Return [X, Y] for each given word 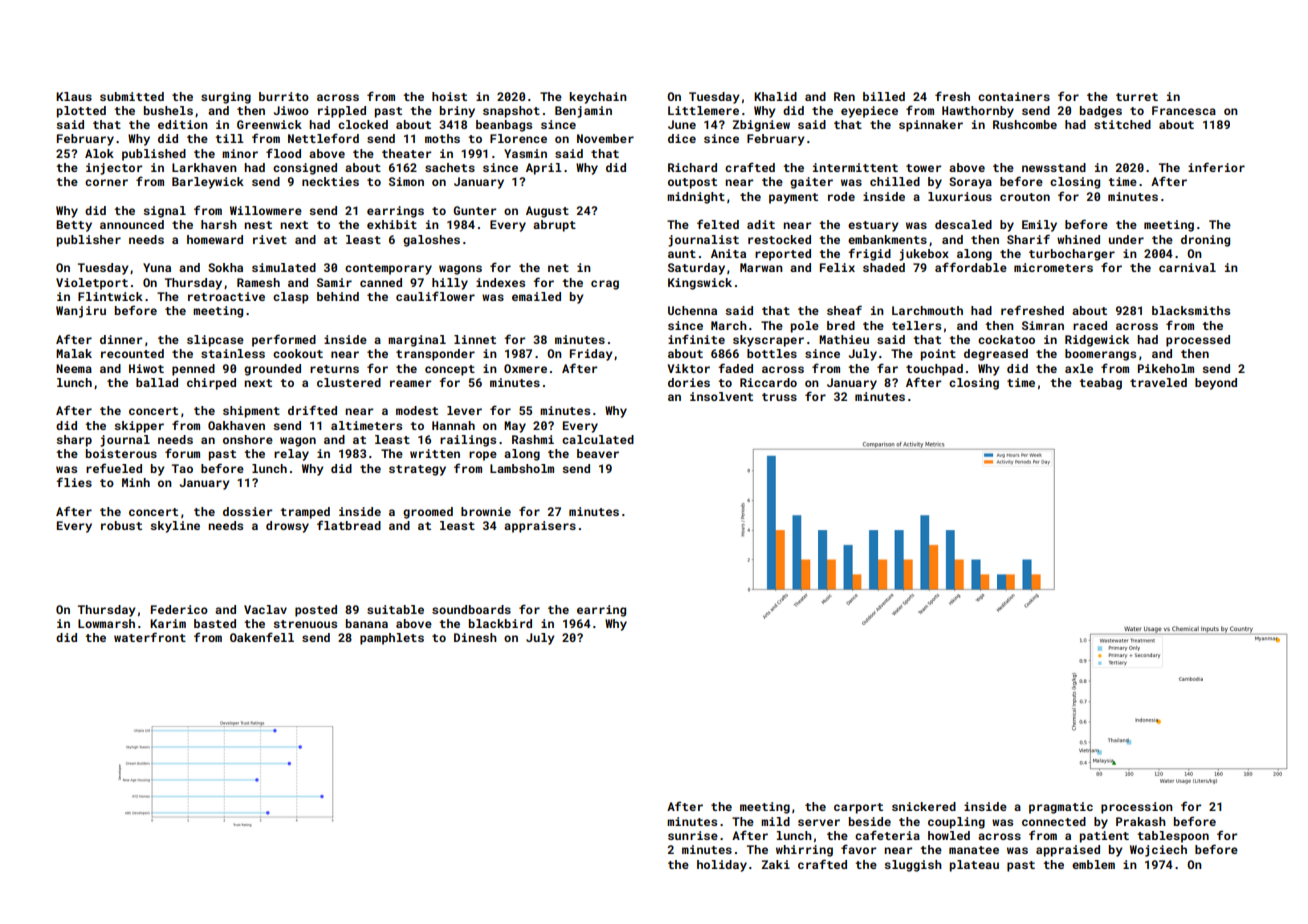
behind [338, 296]
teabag [1100, 384]
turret [1137, 97]
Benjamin [583, 112]
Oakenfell [262, 637]
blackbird [500, 623]
